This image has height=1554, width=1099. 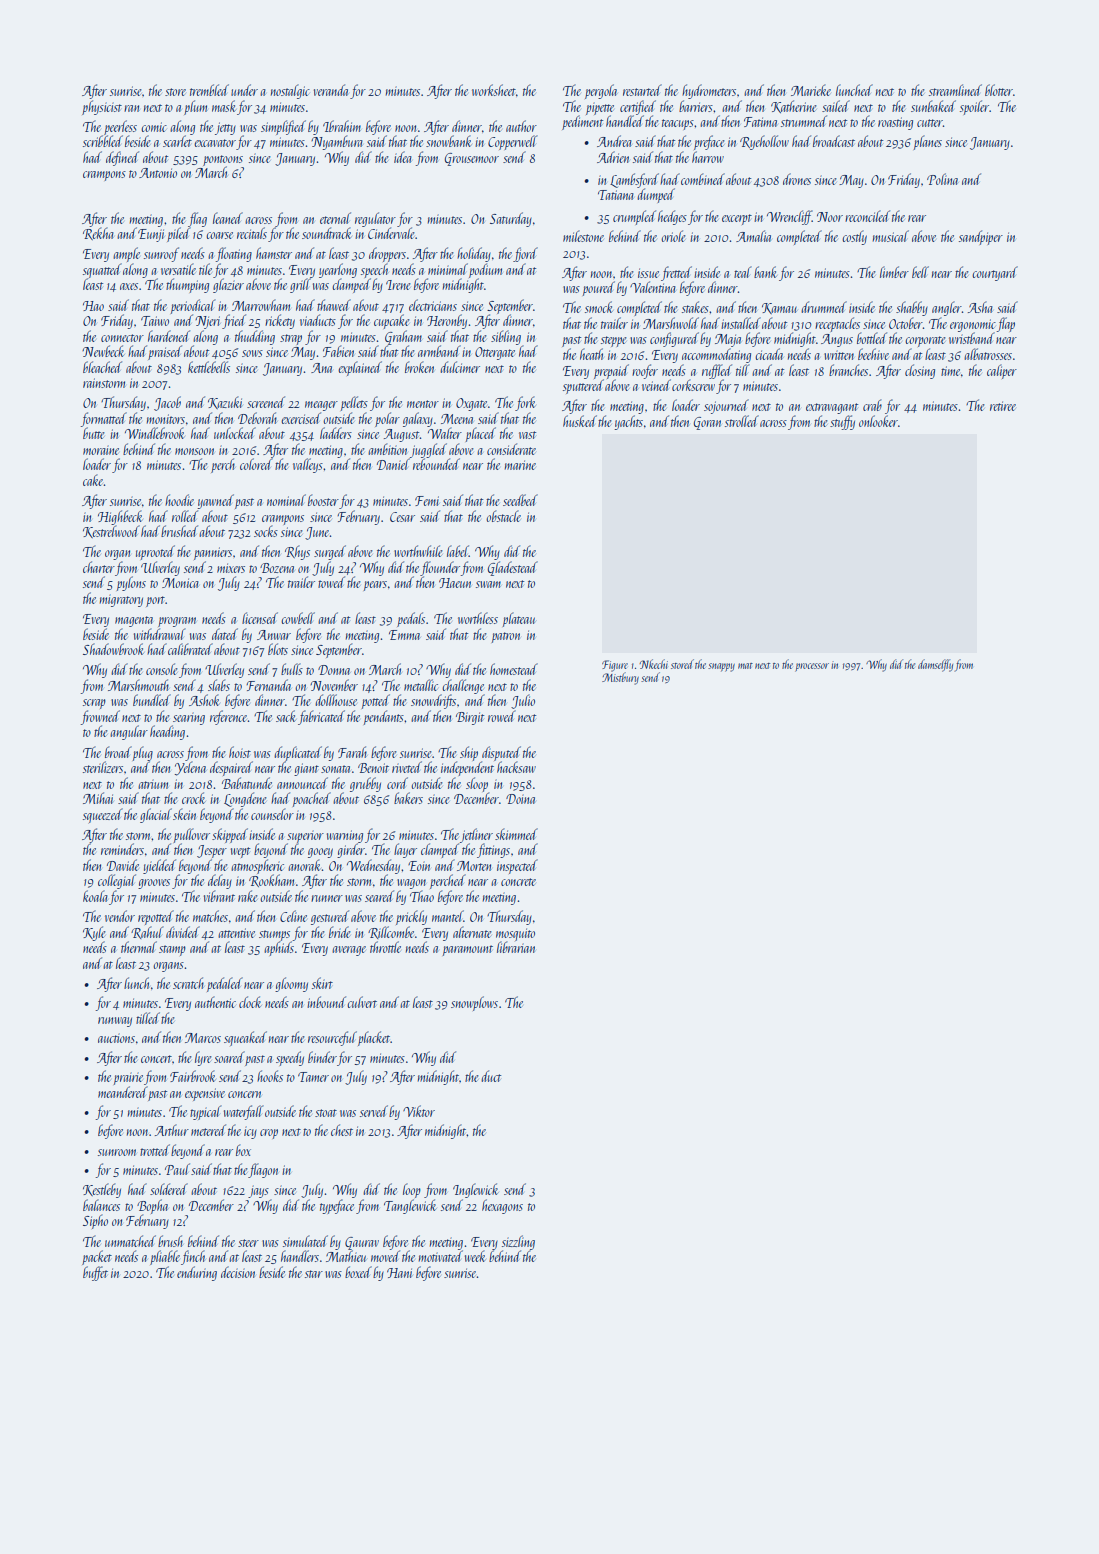 I want to click on pedaled, so click(x=225, y=984).
